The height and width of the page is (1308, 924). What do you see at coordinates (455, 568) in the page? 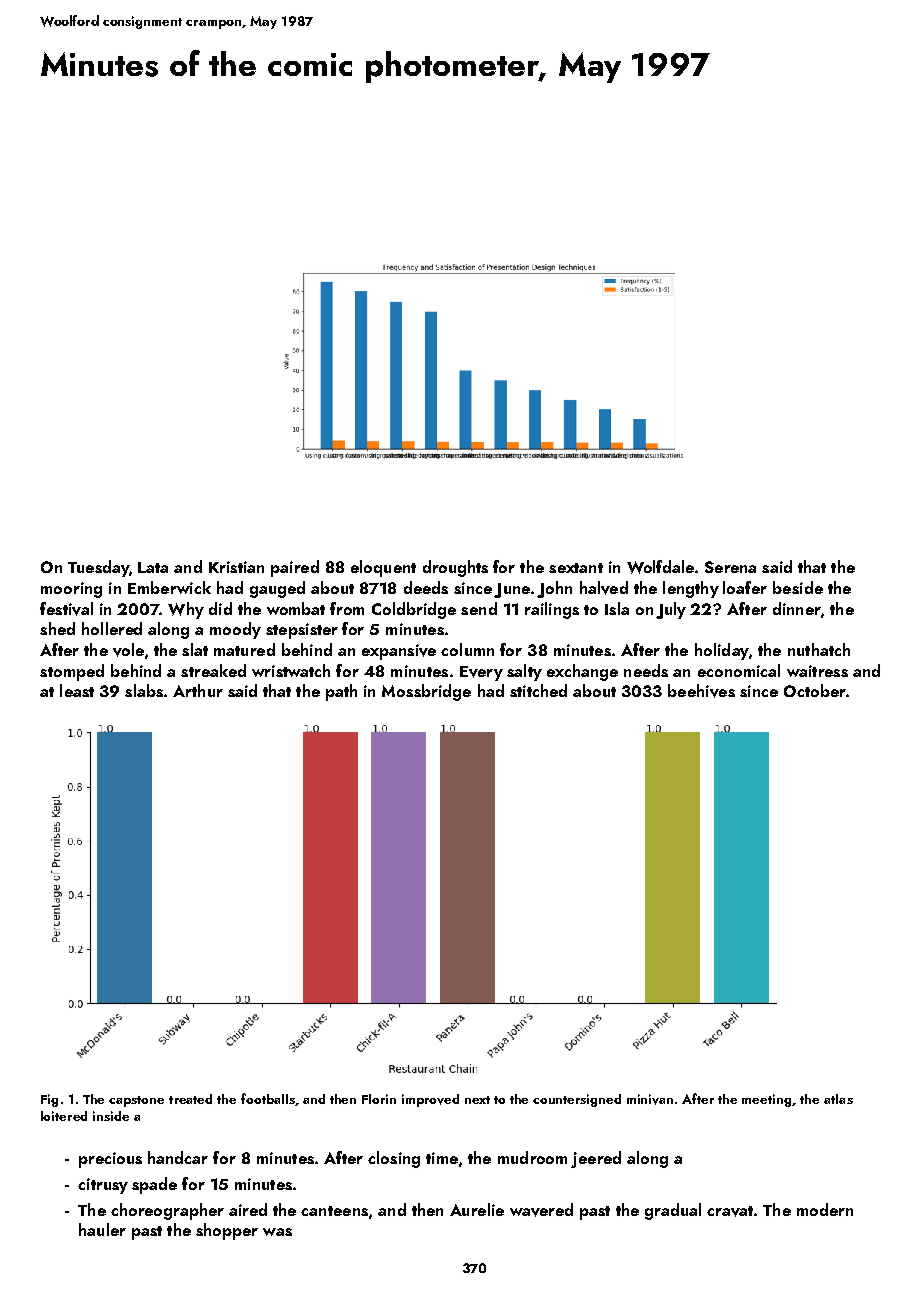
I see `droughts` at bounding box center [455, 568].
